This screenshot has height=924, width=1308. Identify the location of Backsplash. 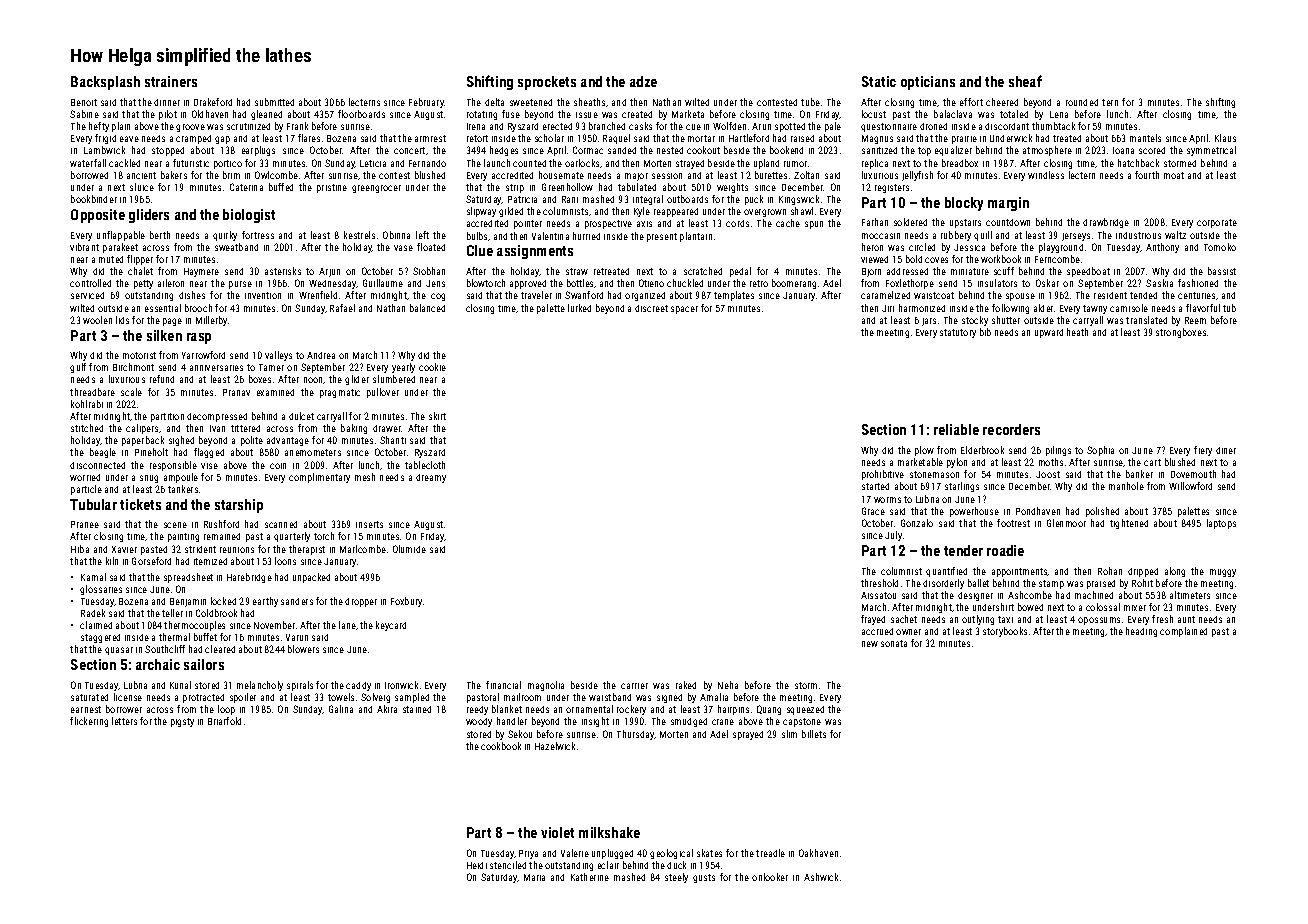
(105, 83).
